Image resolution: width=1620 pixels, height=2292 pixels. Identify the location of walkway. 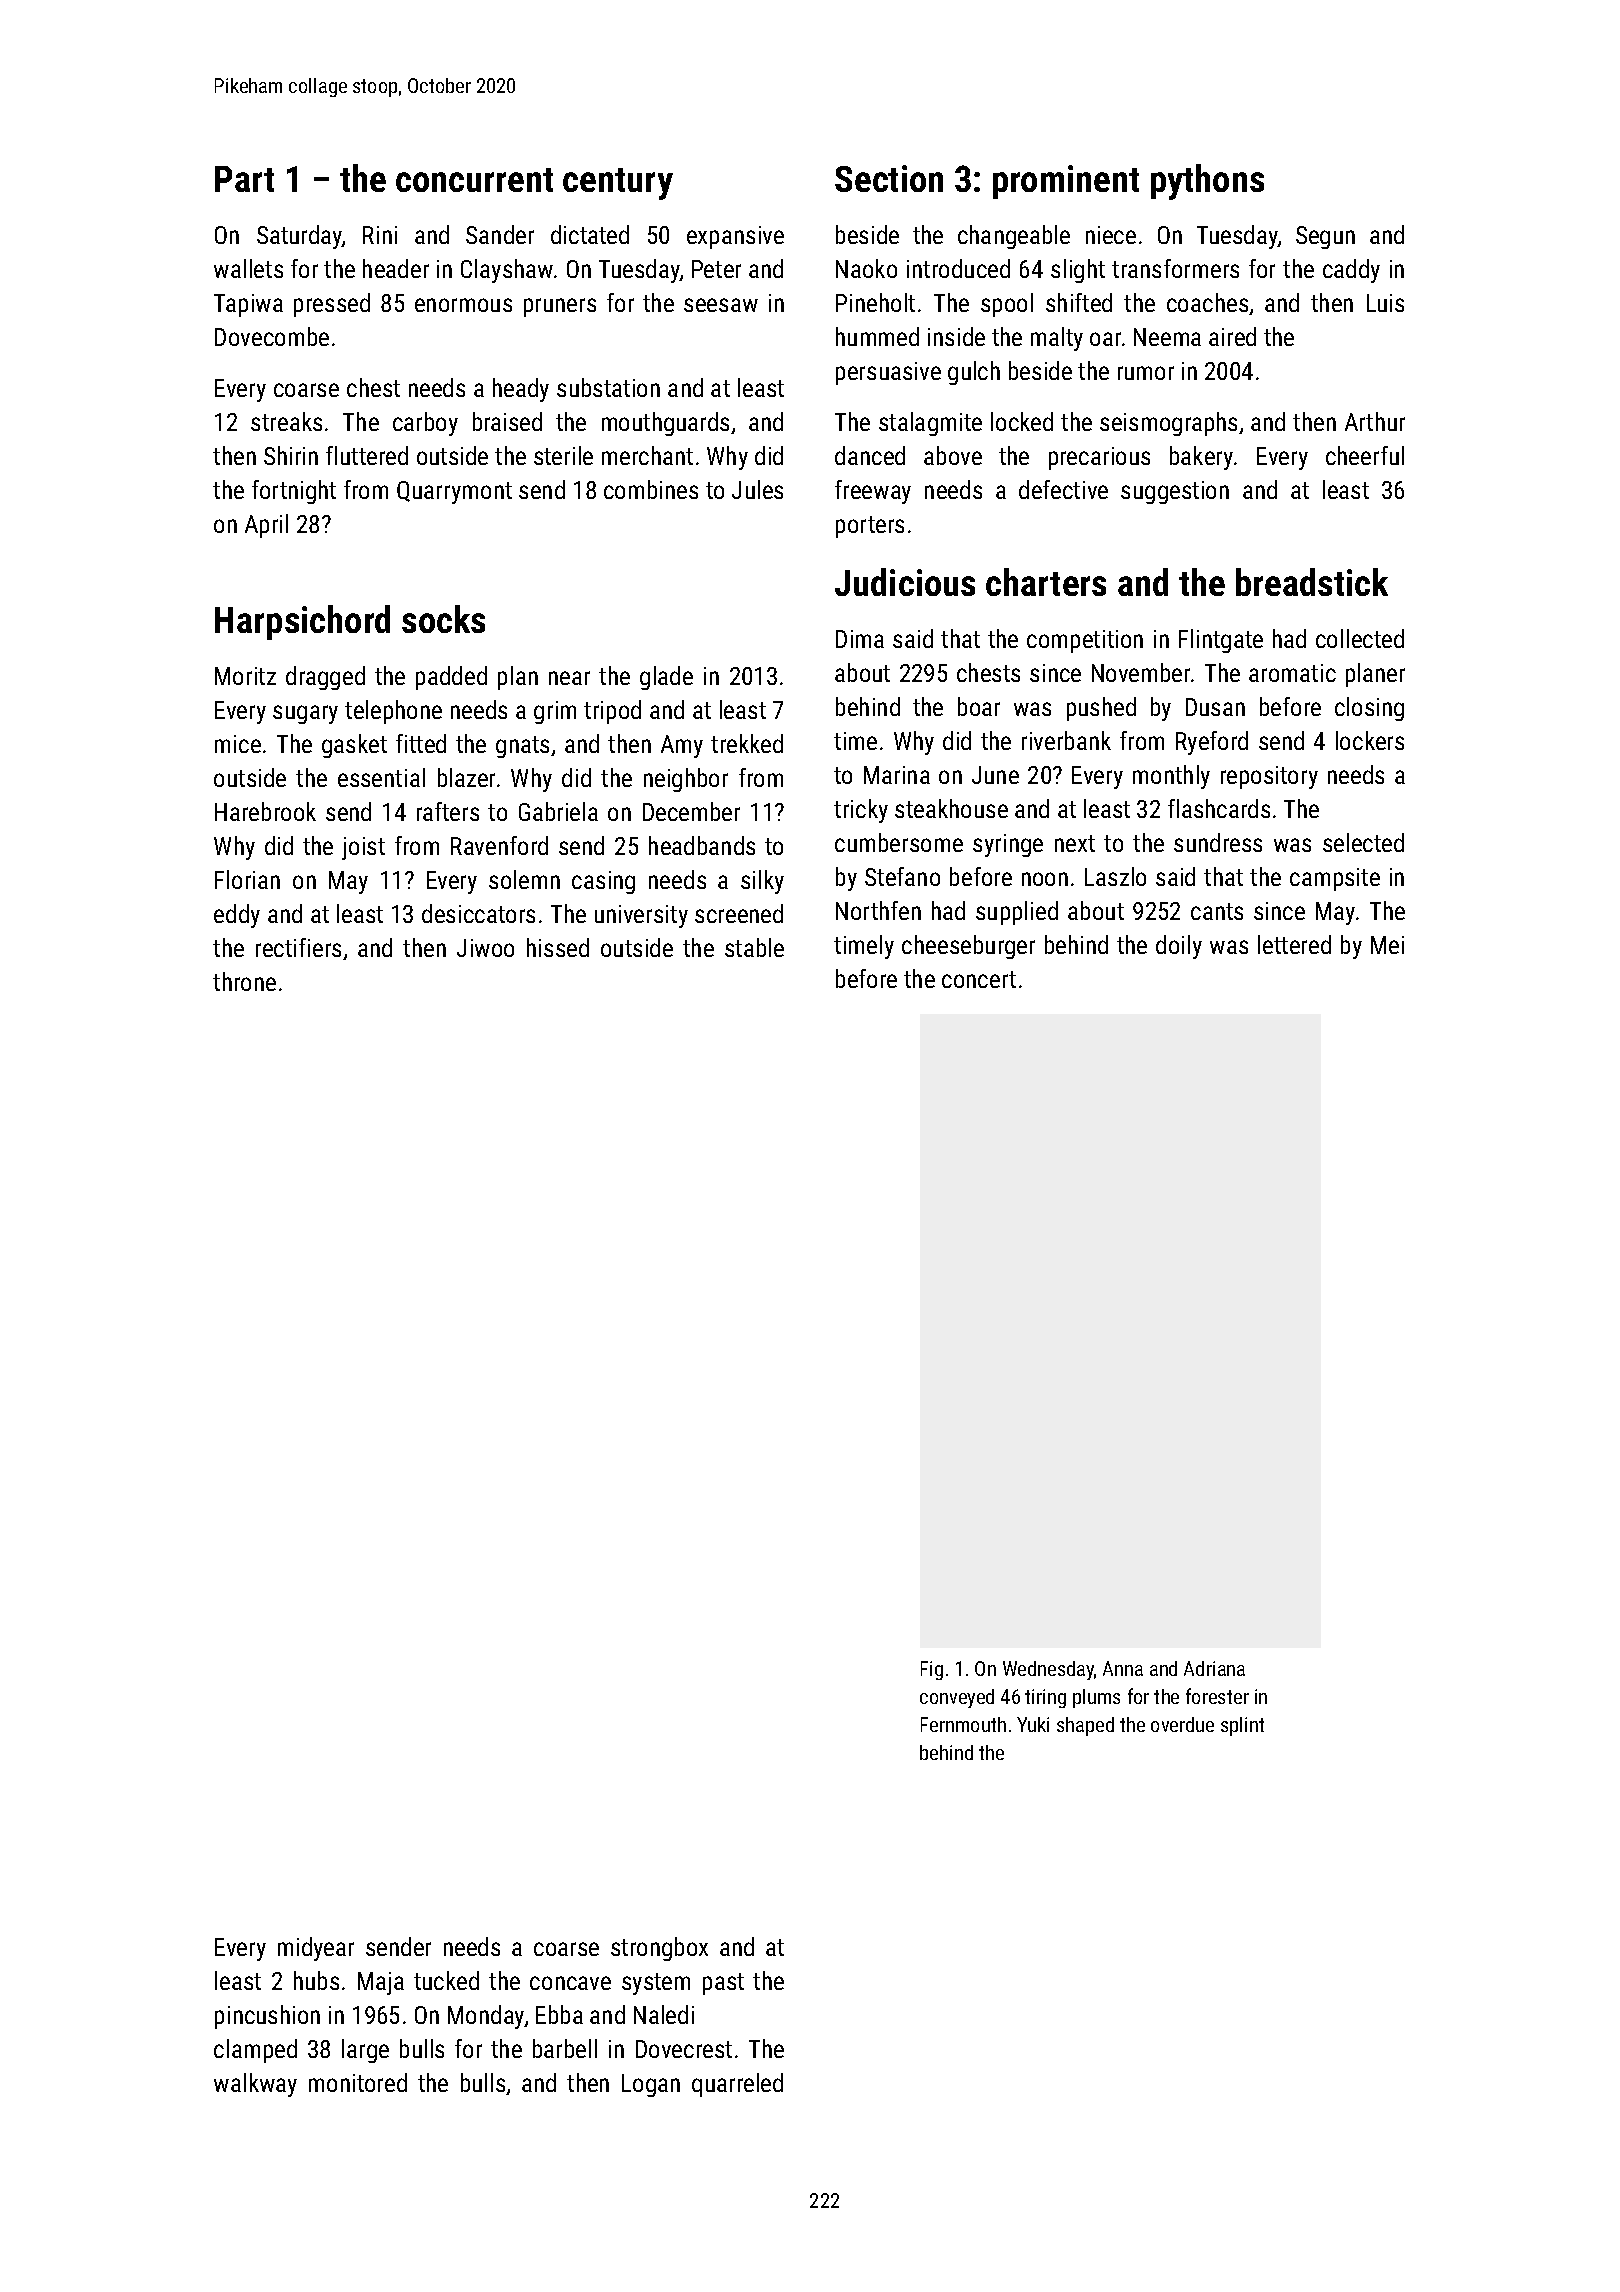
(255, 2085).
